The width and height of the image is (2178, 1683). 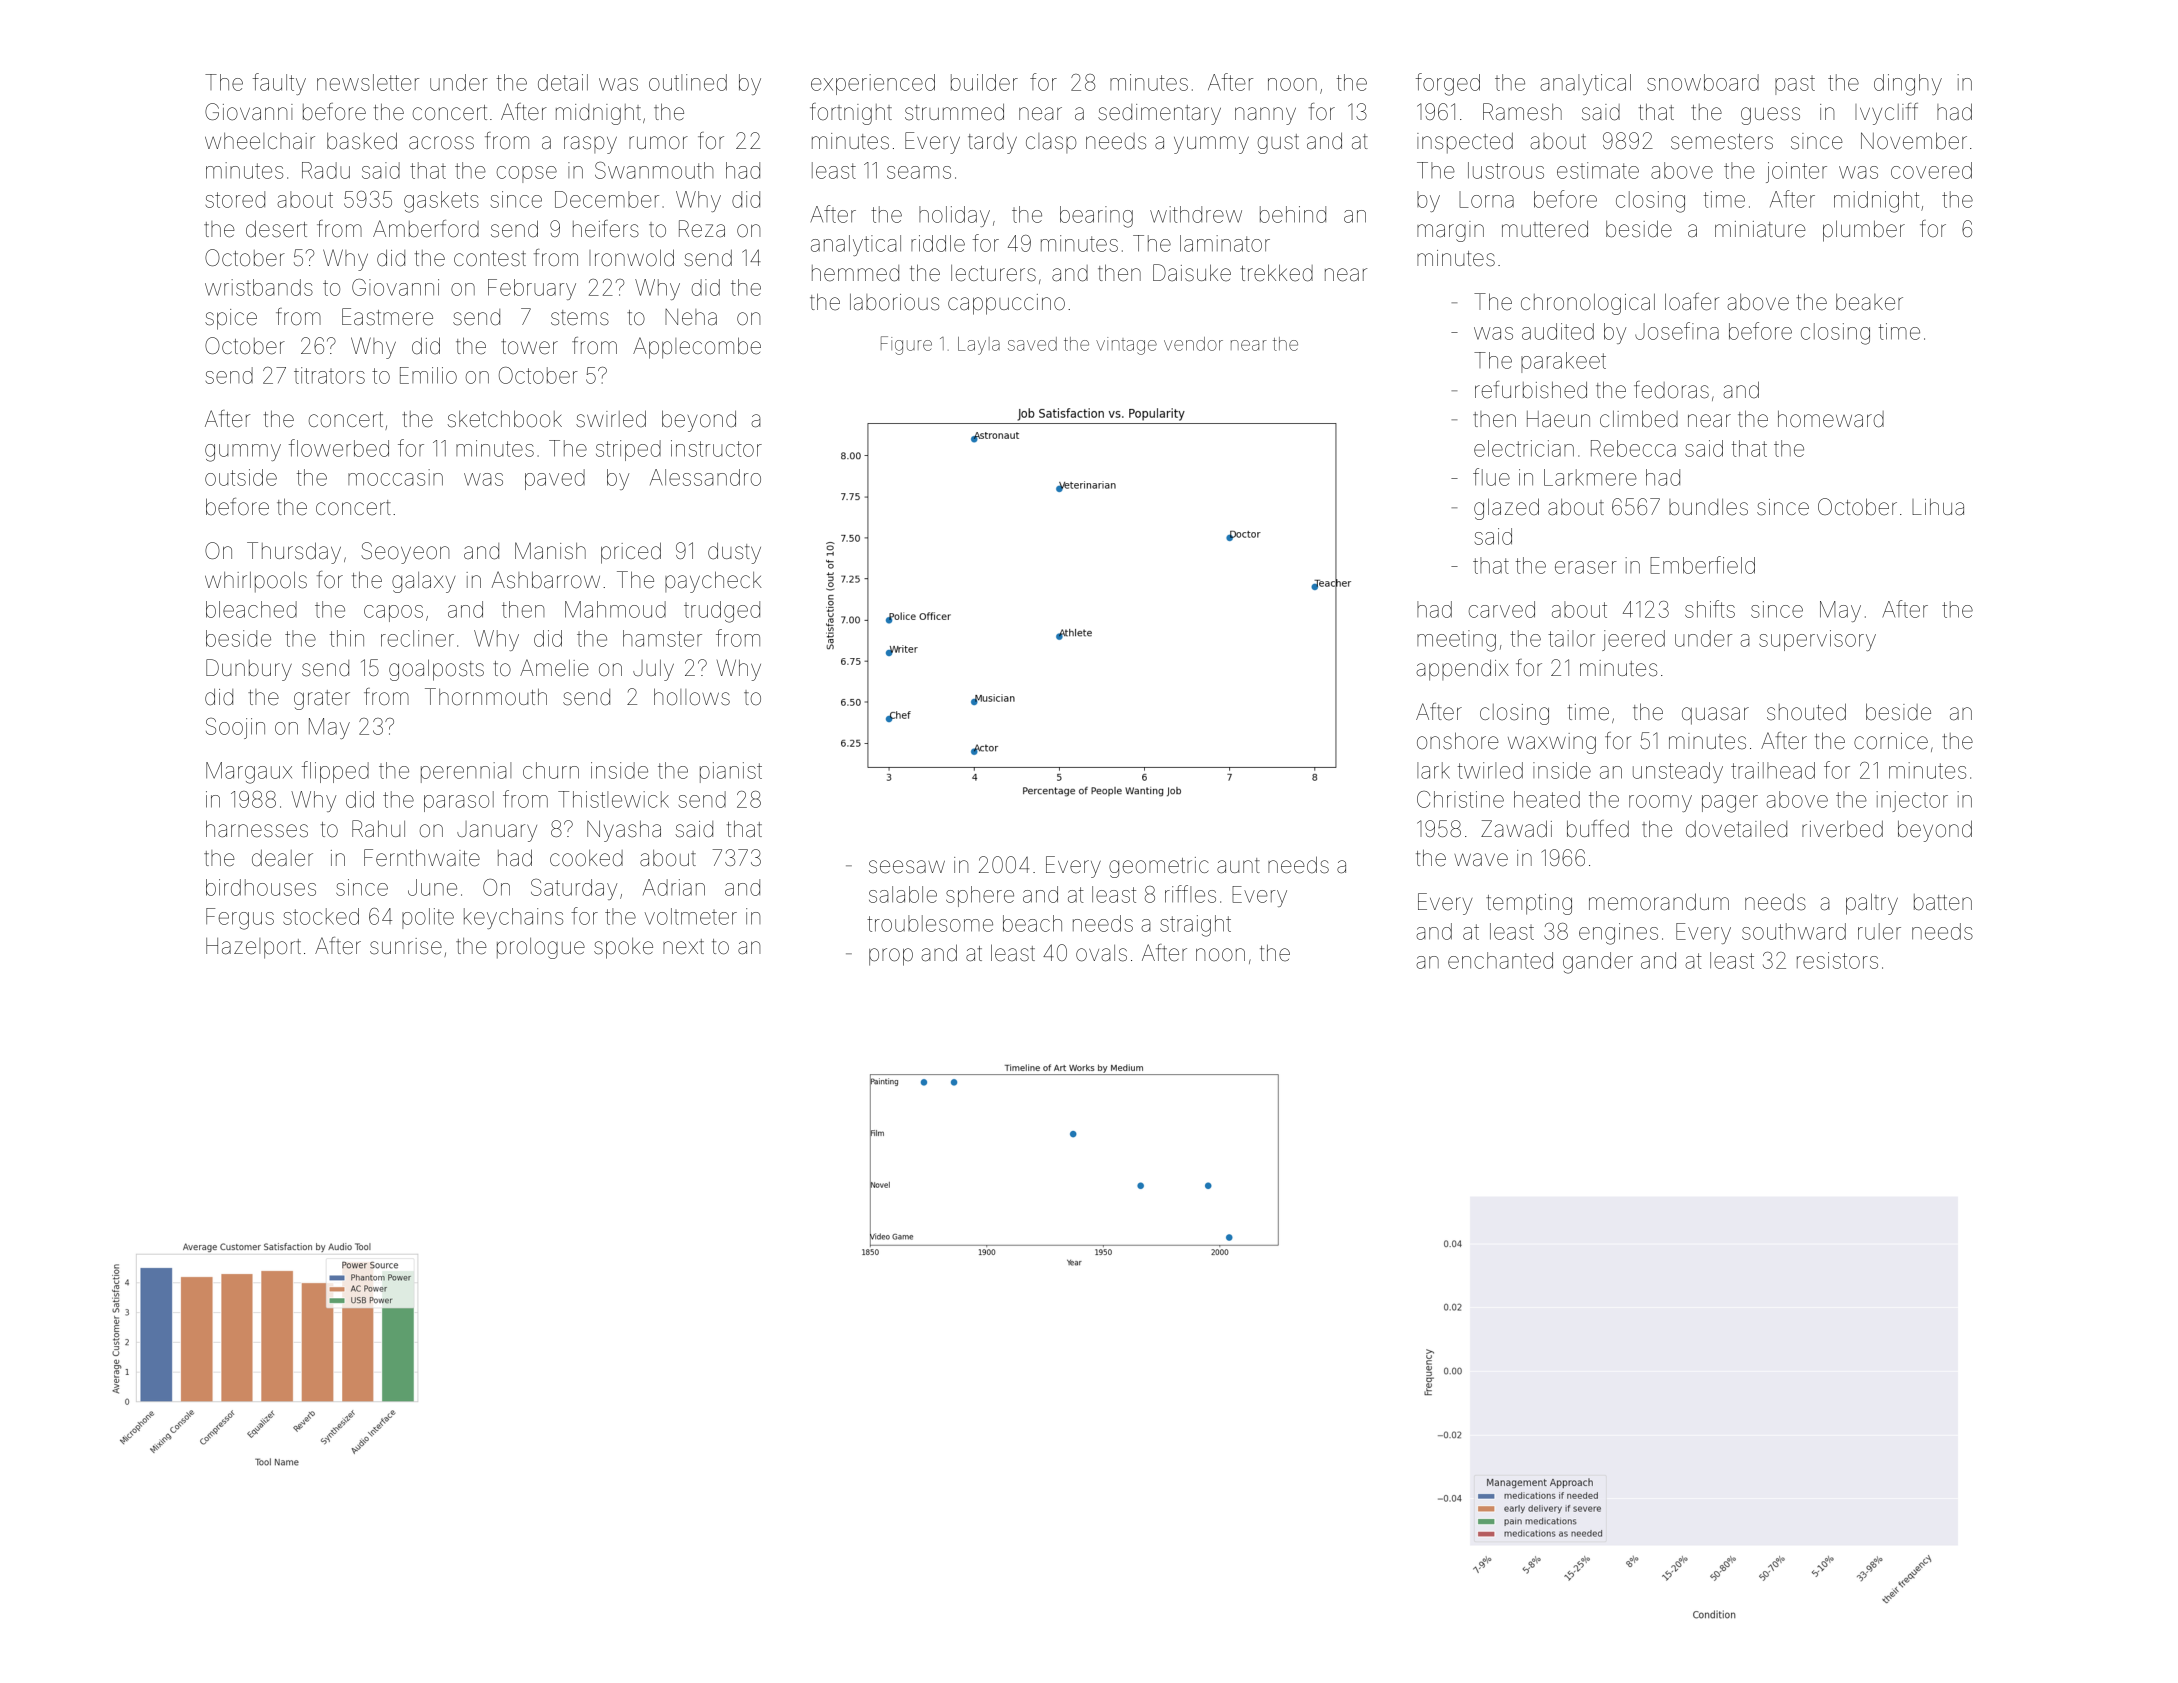 What do you see at coordinates (241, 477) in the image?
I see `outside` at bounding box center [241, 477].
